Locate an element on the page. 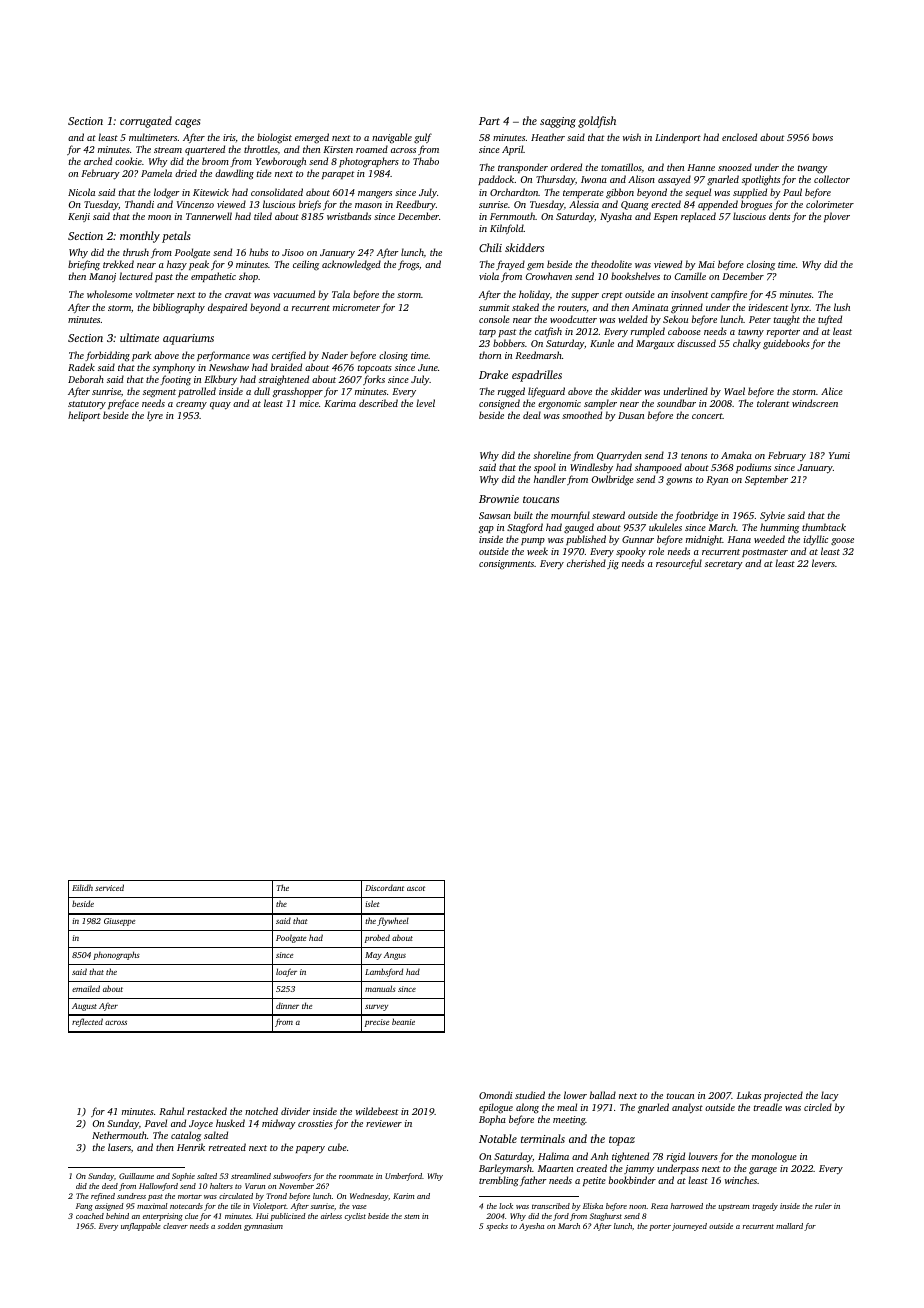  Omondi is located at coordinates (495, 1095).
